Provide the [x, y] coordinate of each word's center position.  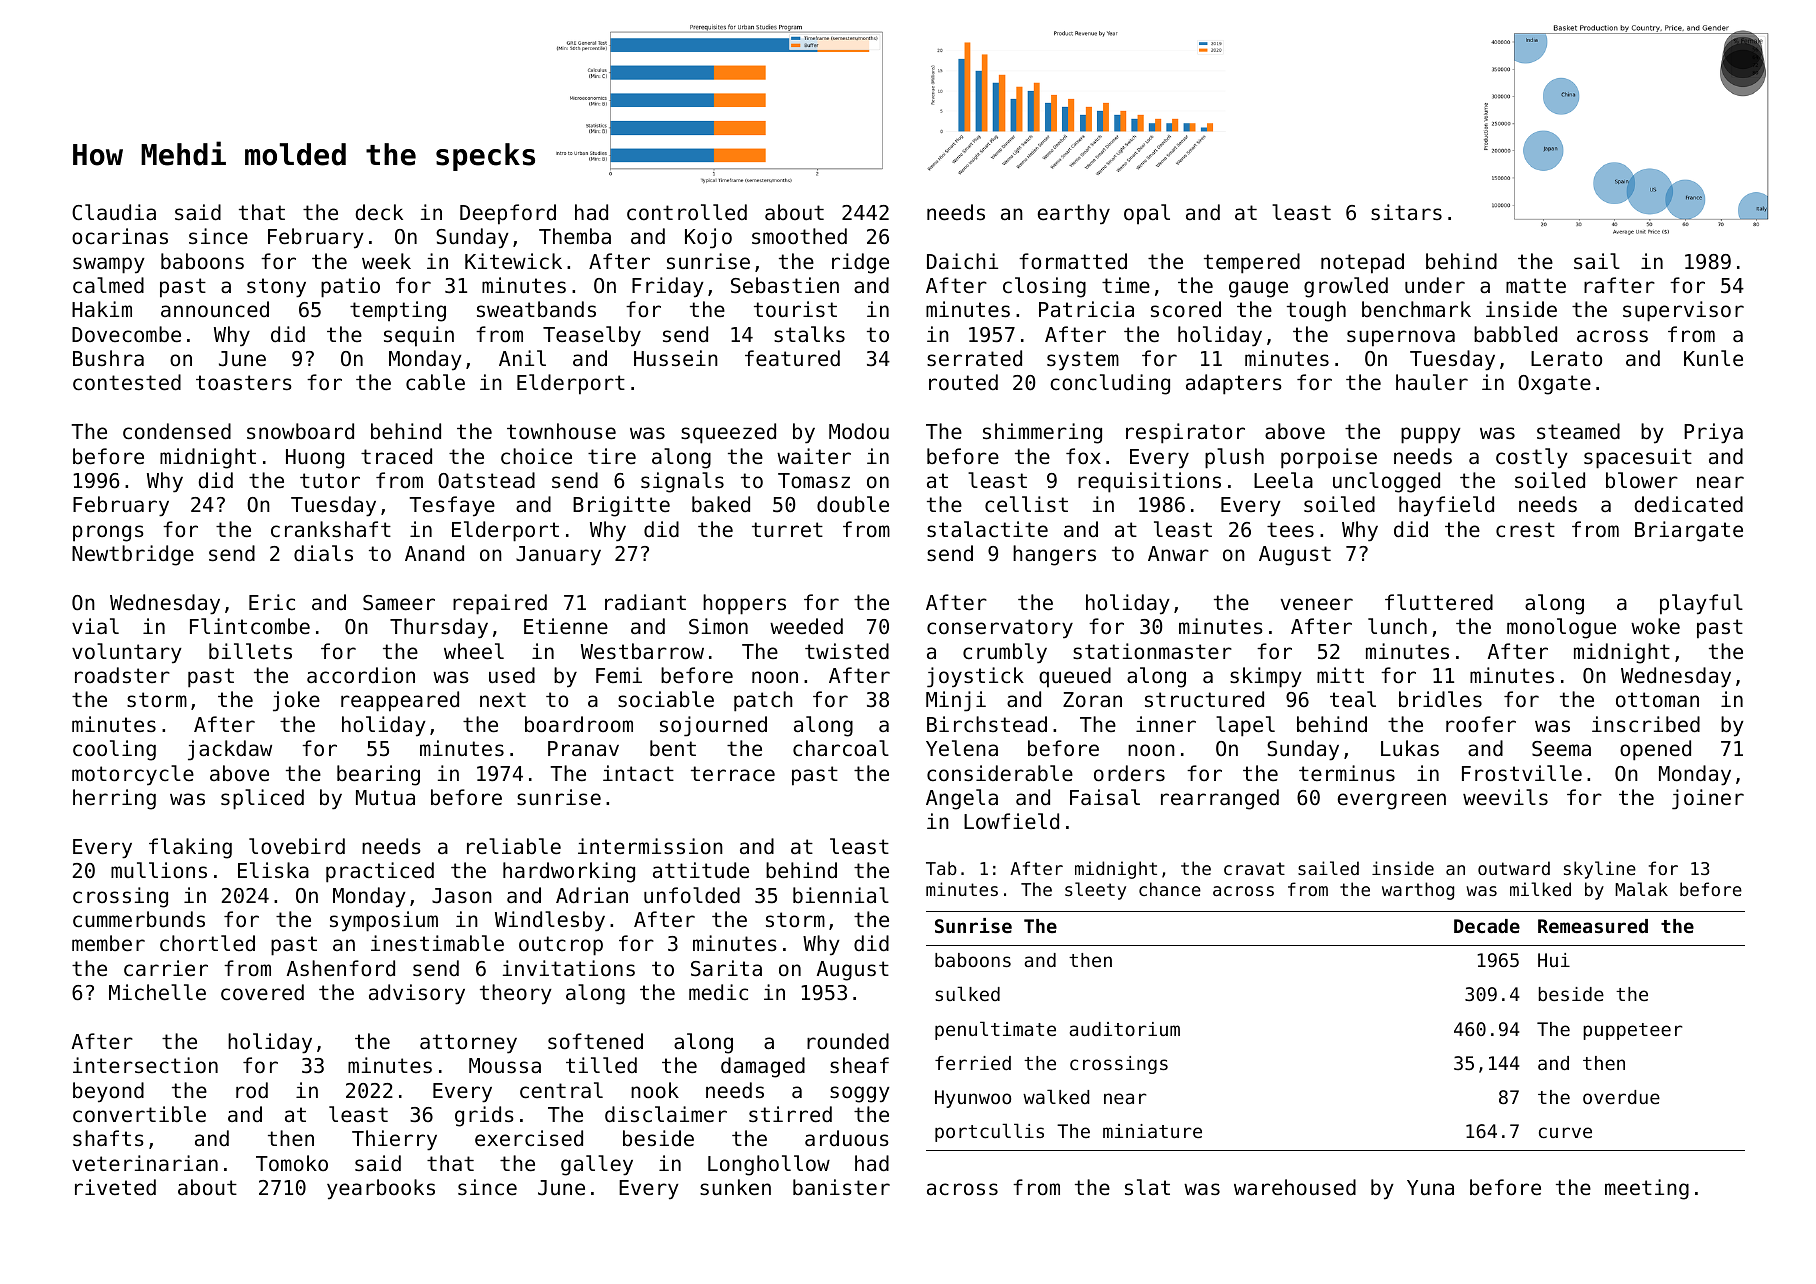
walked [1056, 1096]
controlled [687, 212]
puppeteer [1632, 1031]
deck [379, 212]
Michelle [157, 992]
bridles [1440, 699]
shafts [108, 1138]
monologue [1561, 628]
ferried [973, 1063]
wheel [474, 651]
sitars [1406, 212]
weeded [806, 626]
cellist [1026, 504]
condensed [177, 431]
